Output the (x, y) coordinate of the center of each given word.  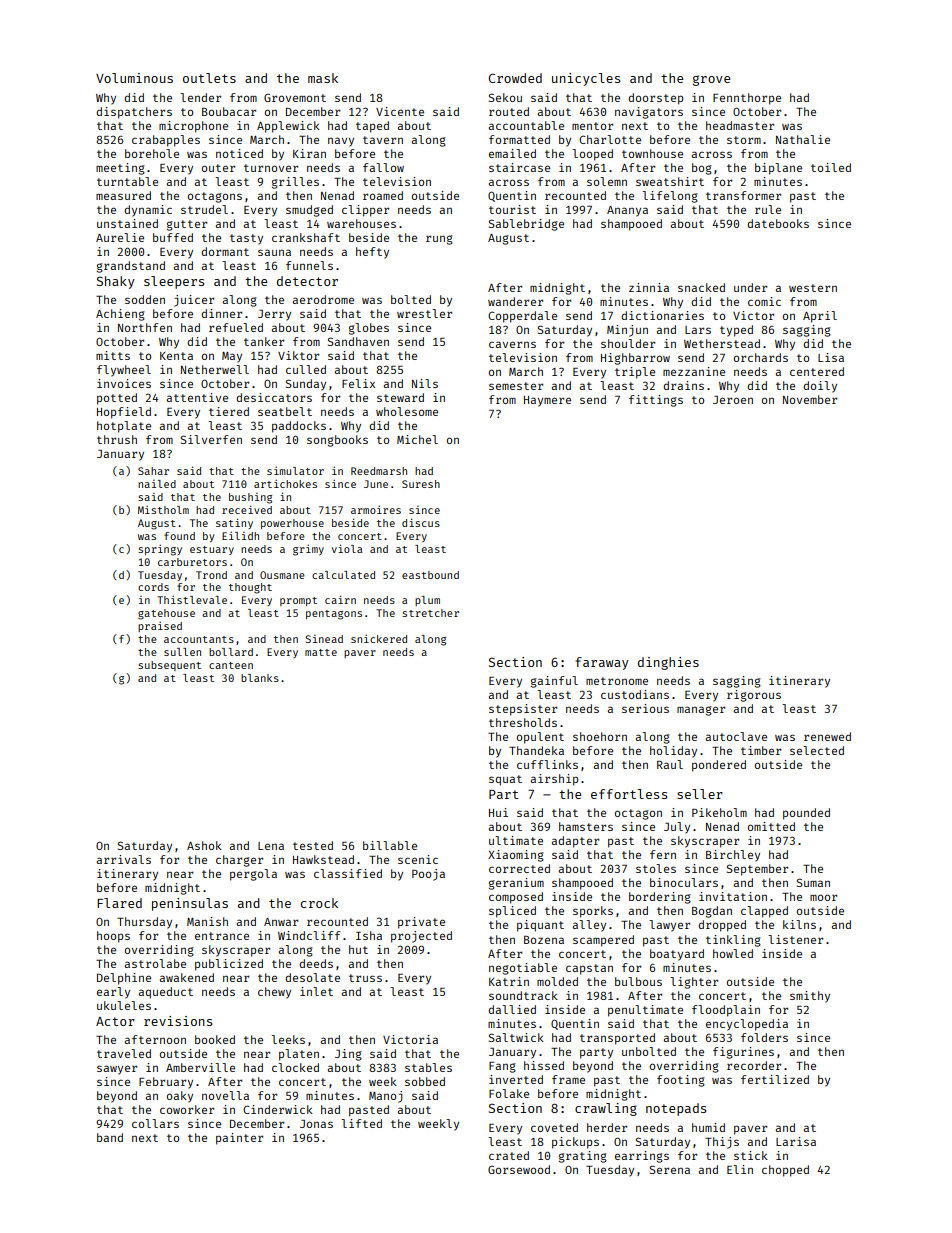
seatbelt (285, 411)
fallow (383, 167)
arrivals (124, 859)
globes (369, 329)
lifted (361, 1123)
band (110, 1137)
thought (250, 588)
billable (390, 845)
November (810, 399)
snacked (701, 287)
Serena (670, 1169)
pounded (806, 814)
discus (421, 522)
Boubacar (229, 111)
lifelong (670, 197)
